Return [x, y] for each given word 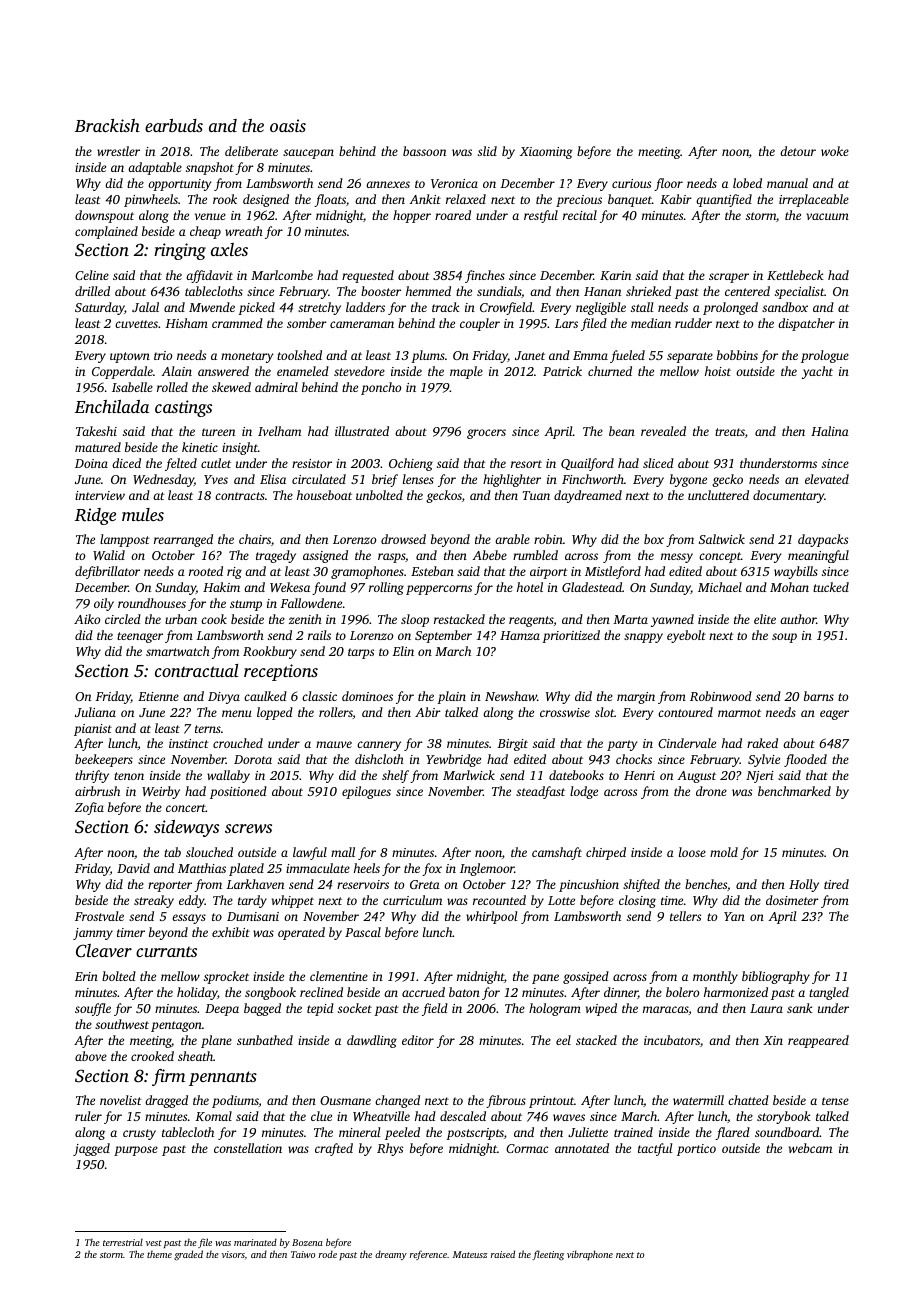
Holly [804, 885]
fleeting [548, 1255]
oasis [288, 125]
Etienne [158, 696]
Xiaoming [546, 153]
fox [432, 869]
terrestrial [123, 1242]
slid [487, 151]
